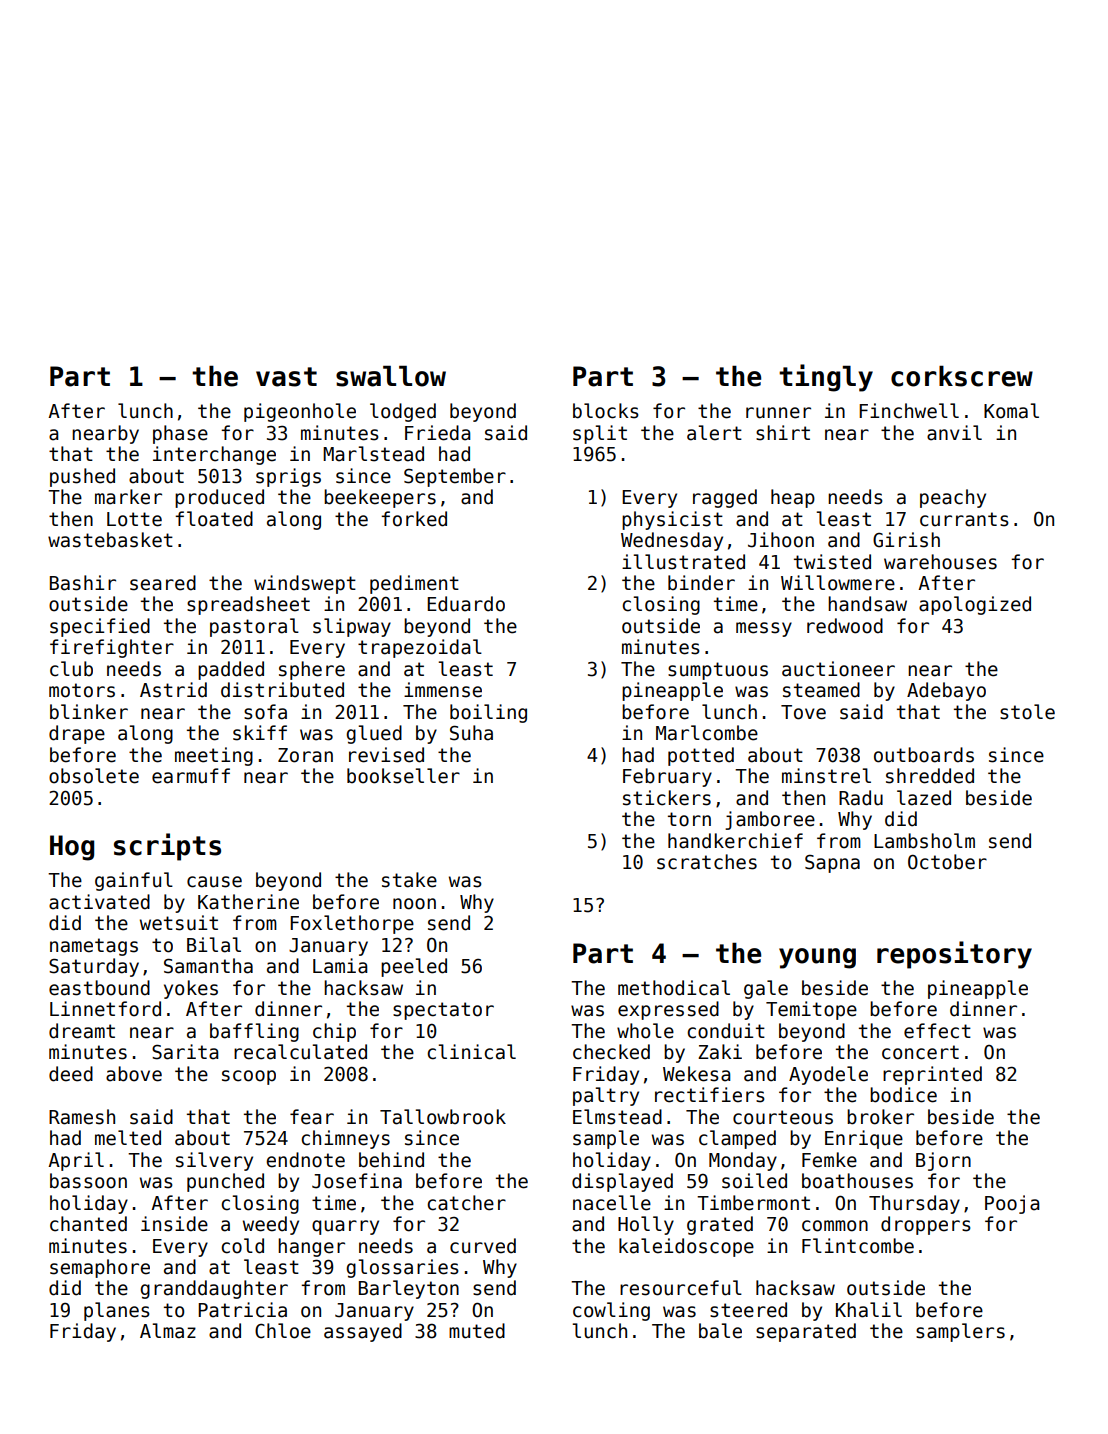 This page has width=1108, height=1434. Describe the element at coordinates (914, 1204) in the page. I see `Thursday` at that location.
